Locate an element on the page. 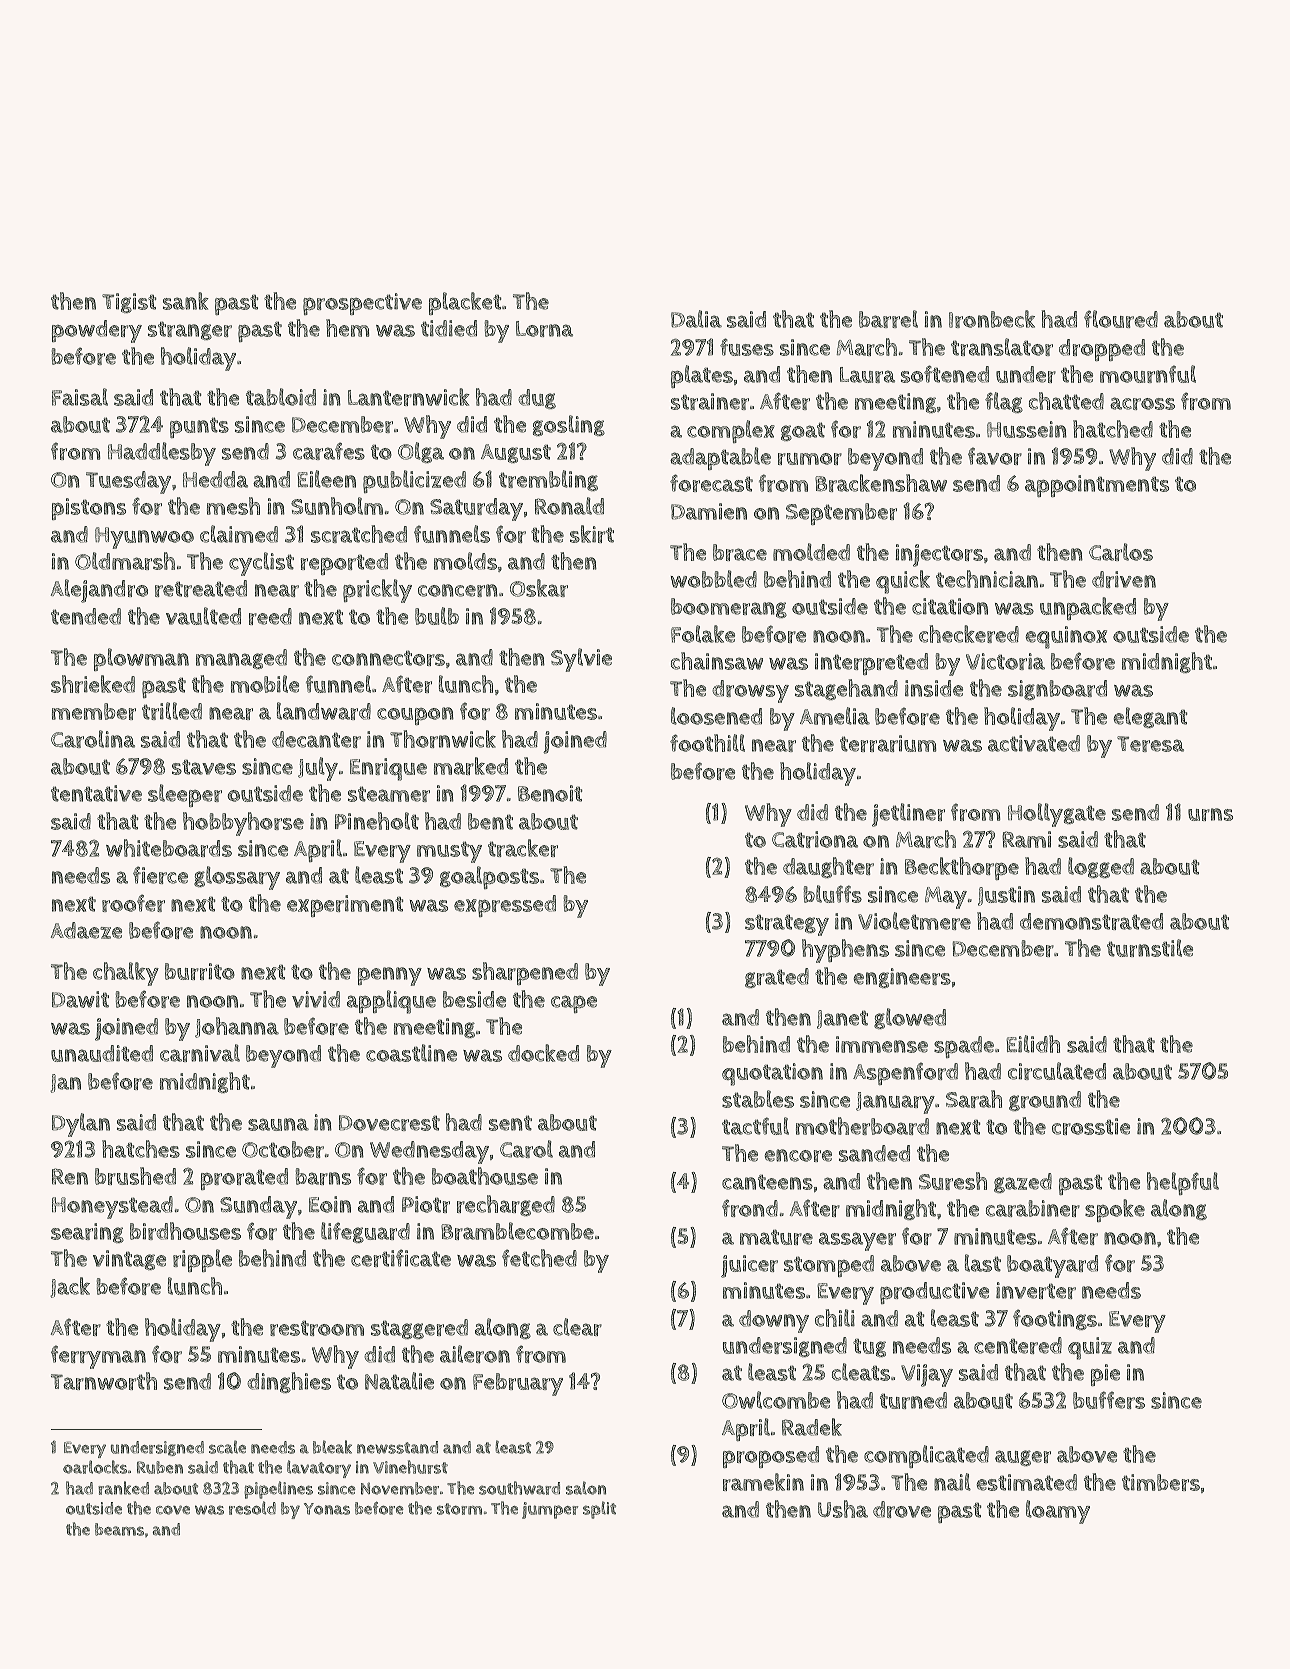  hatched is located at coordinates (1113, 429).
